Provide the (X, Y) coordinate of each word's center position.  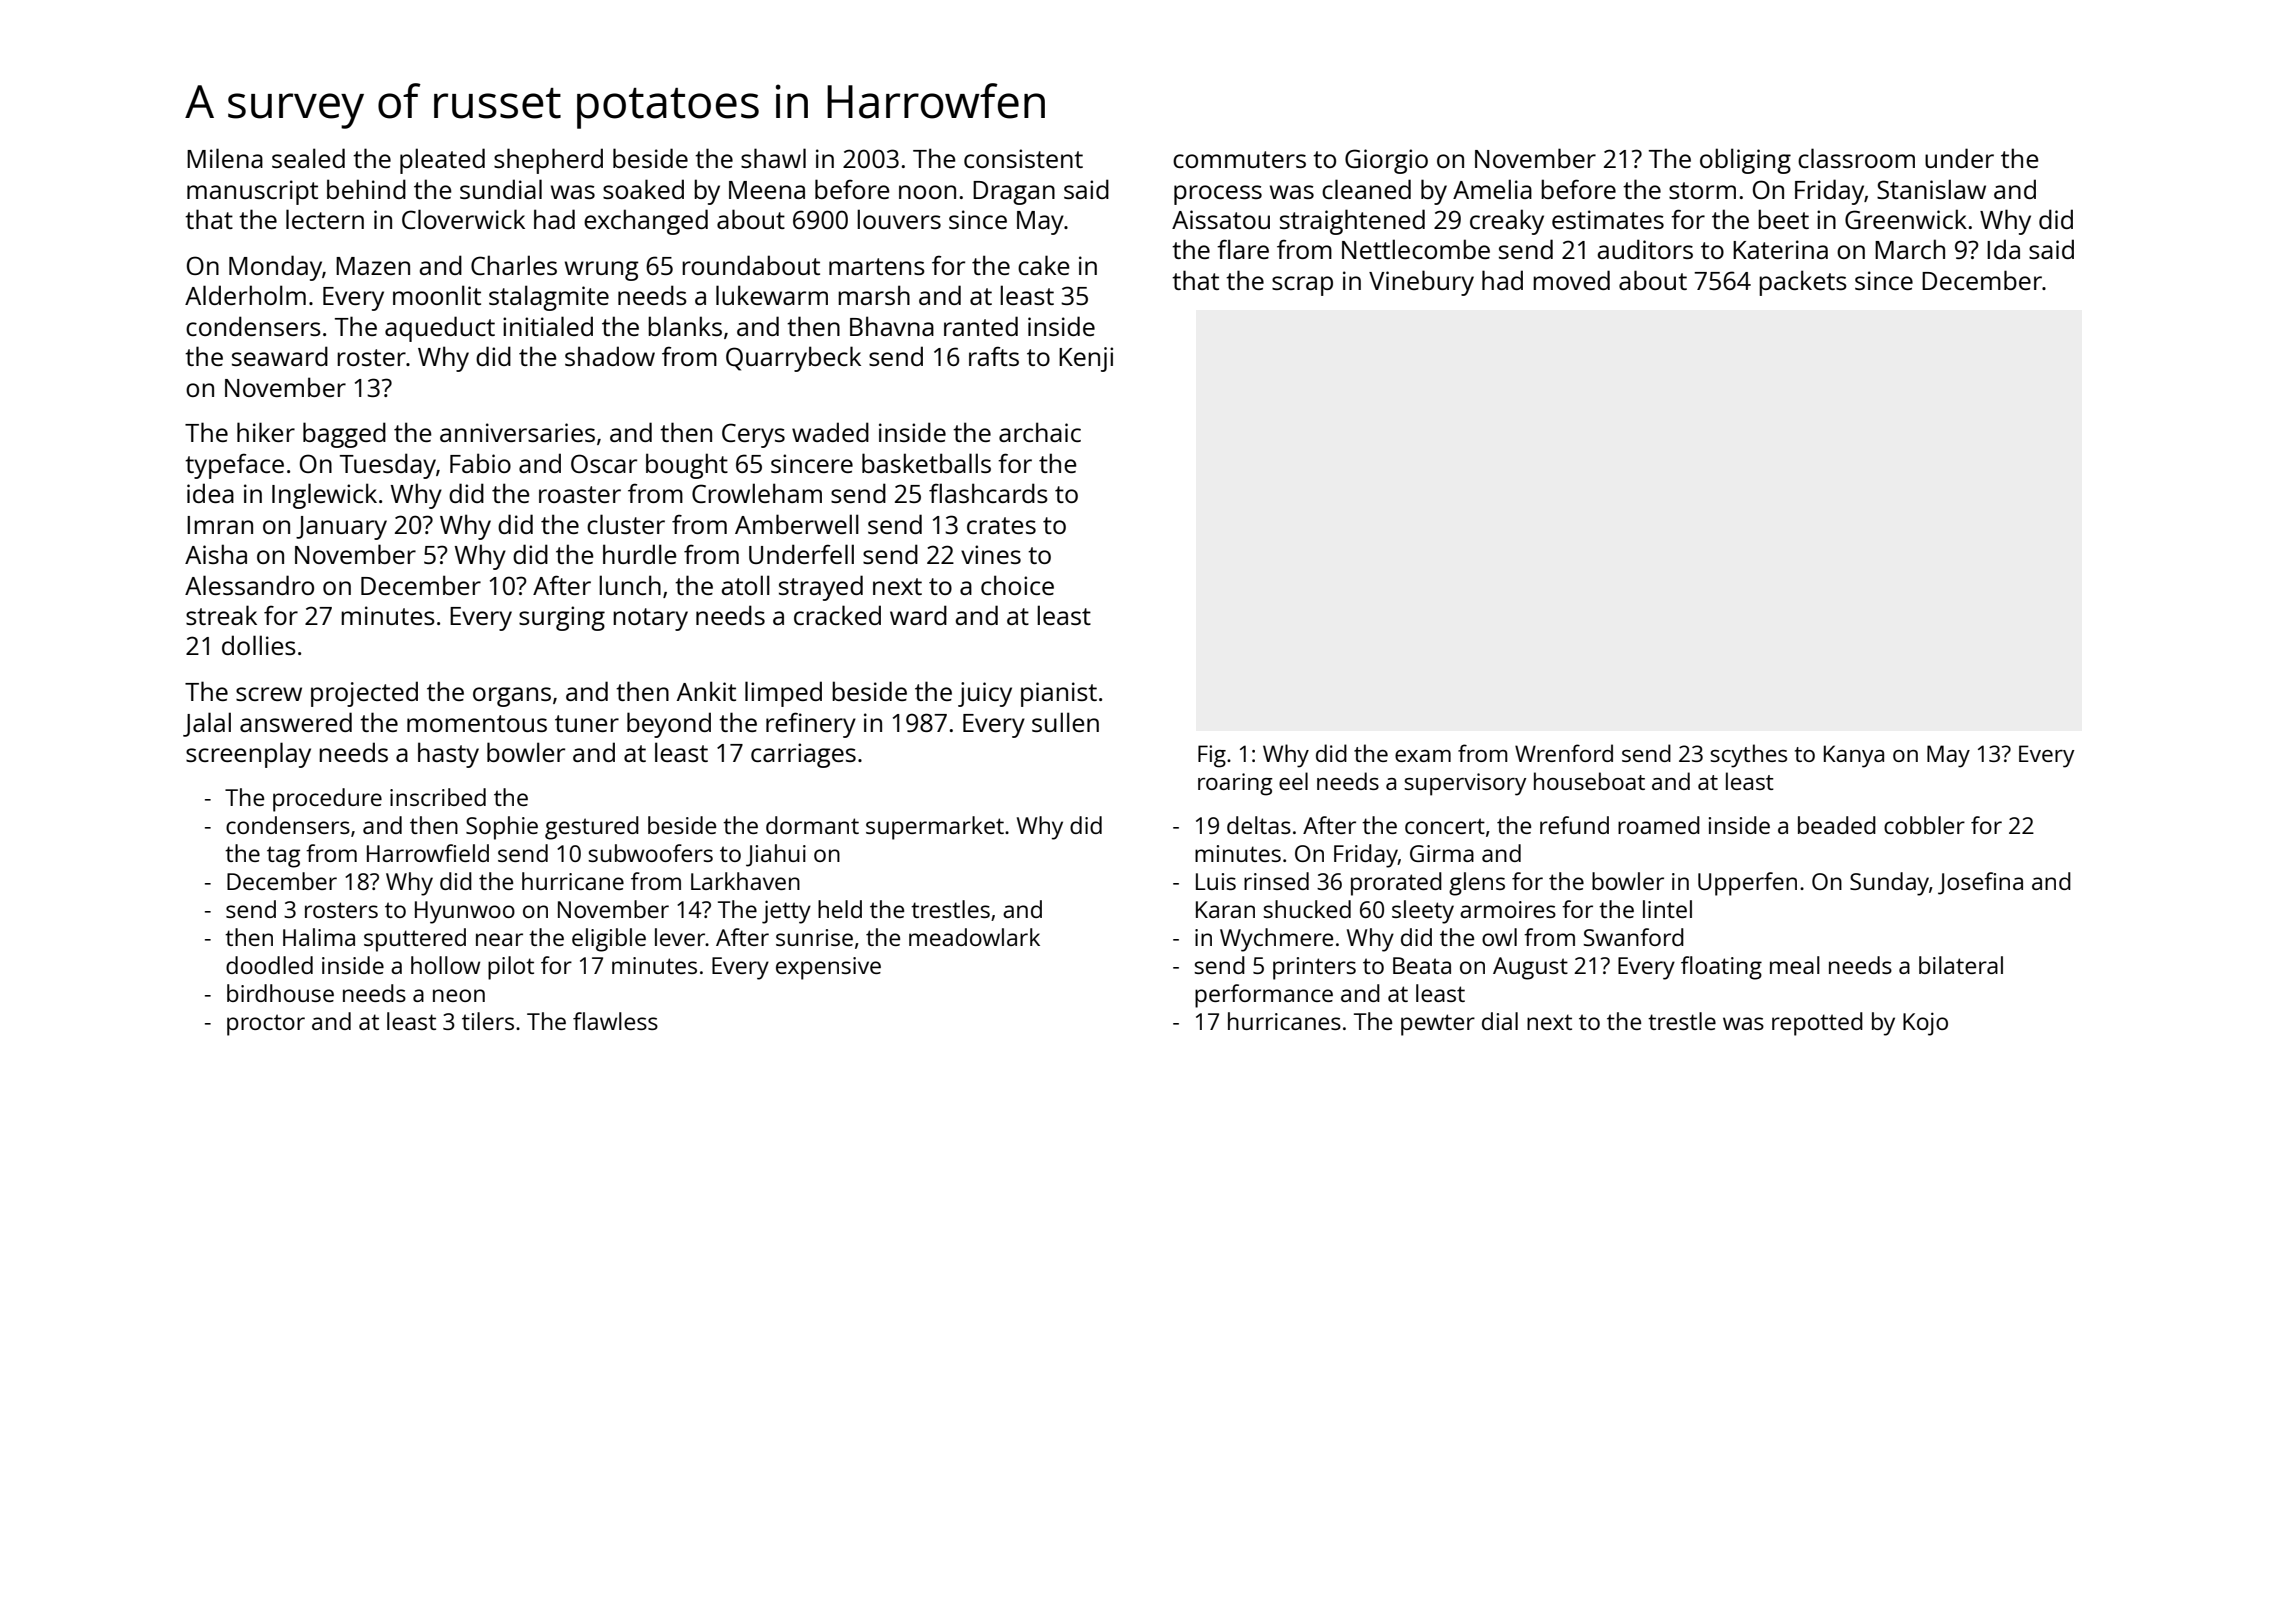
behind (366, 189)
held (840, 909)
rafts (994, 356)
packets (1803, 283)
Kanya (1854, 756)
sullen (1065, 722)
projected (364, 694)
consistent (1023, 158)
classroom (1856, 158)
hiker (266, 432)
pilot (511, 968)
